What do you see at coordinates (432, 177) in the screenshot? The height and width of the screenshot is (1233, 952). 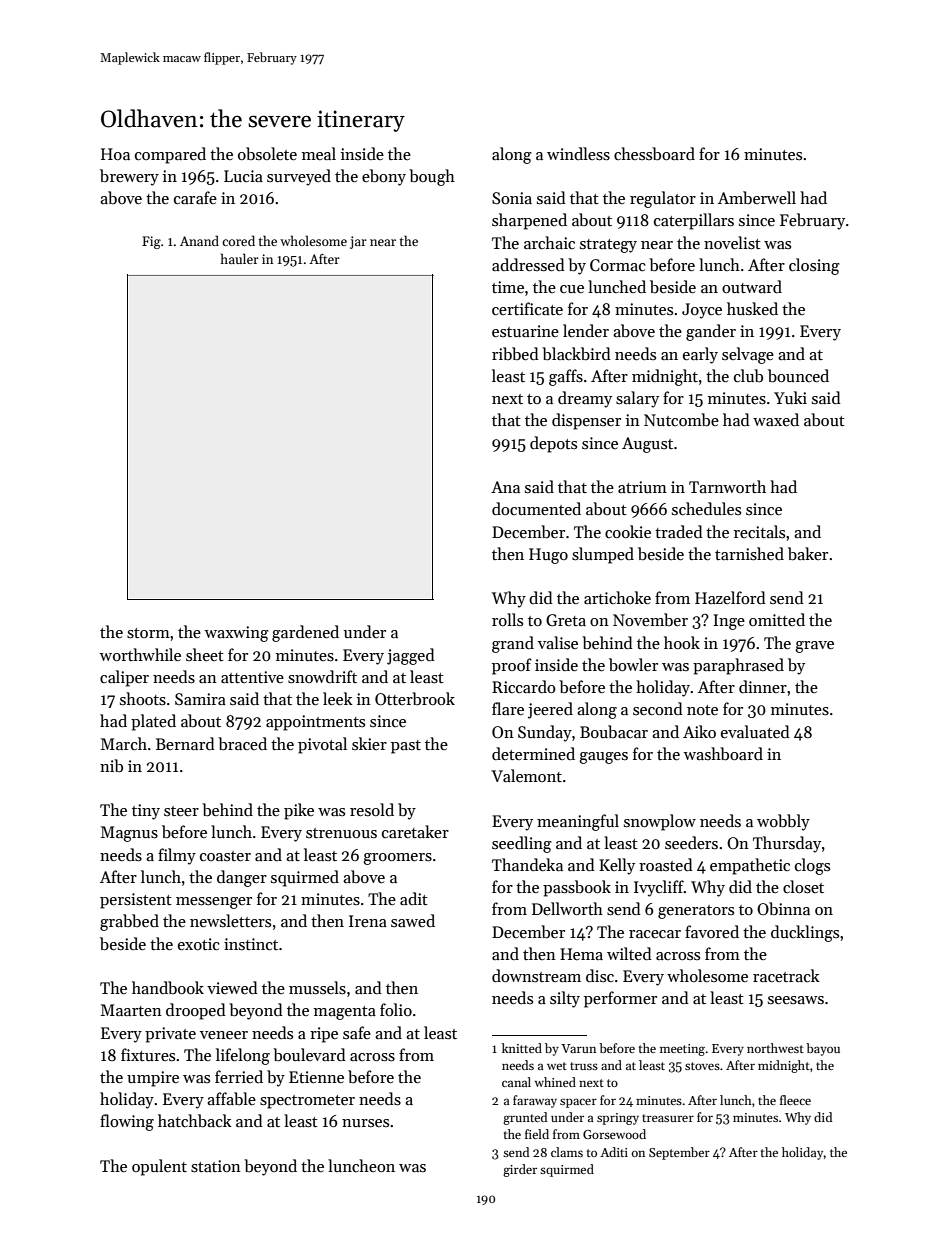 I see `bough` at bounding box center [432, 177].
